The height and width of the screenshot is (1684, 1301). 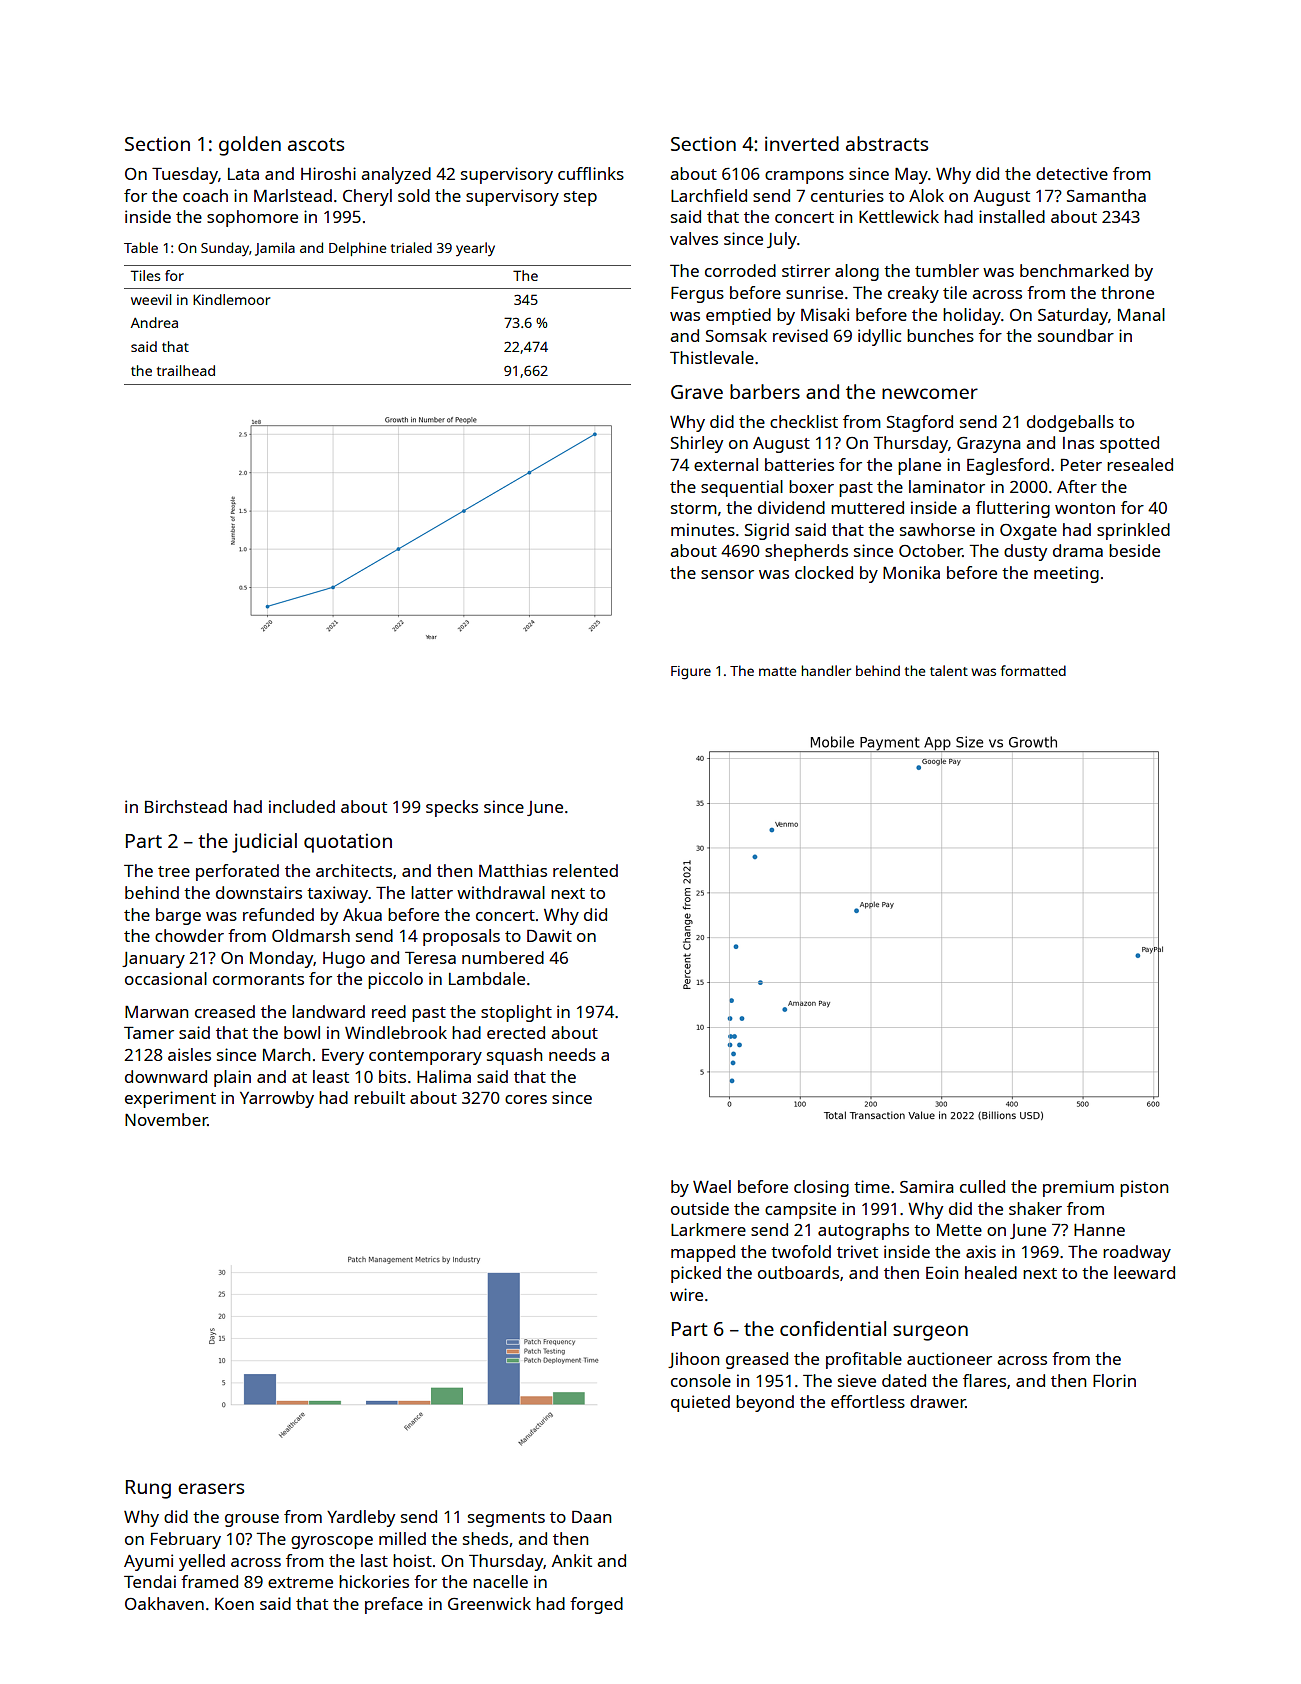 I want to click on throne, so click(x=1127, y=292).
